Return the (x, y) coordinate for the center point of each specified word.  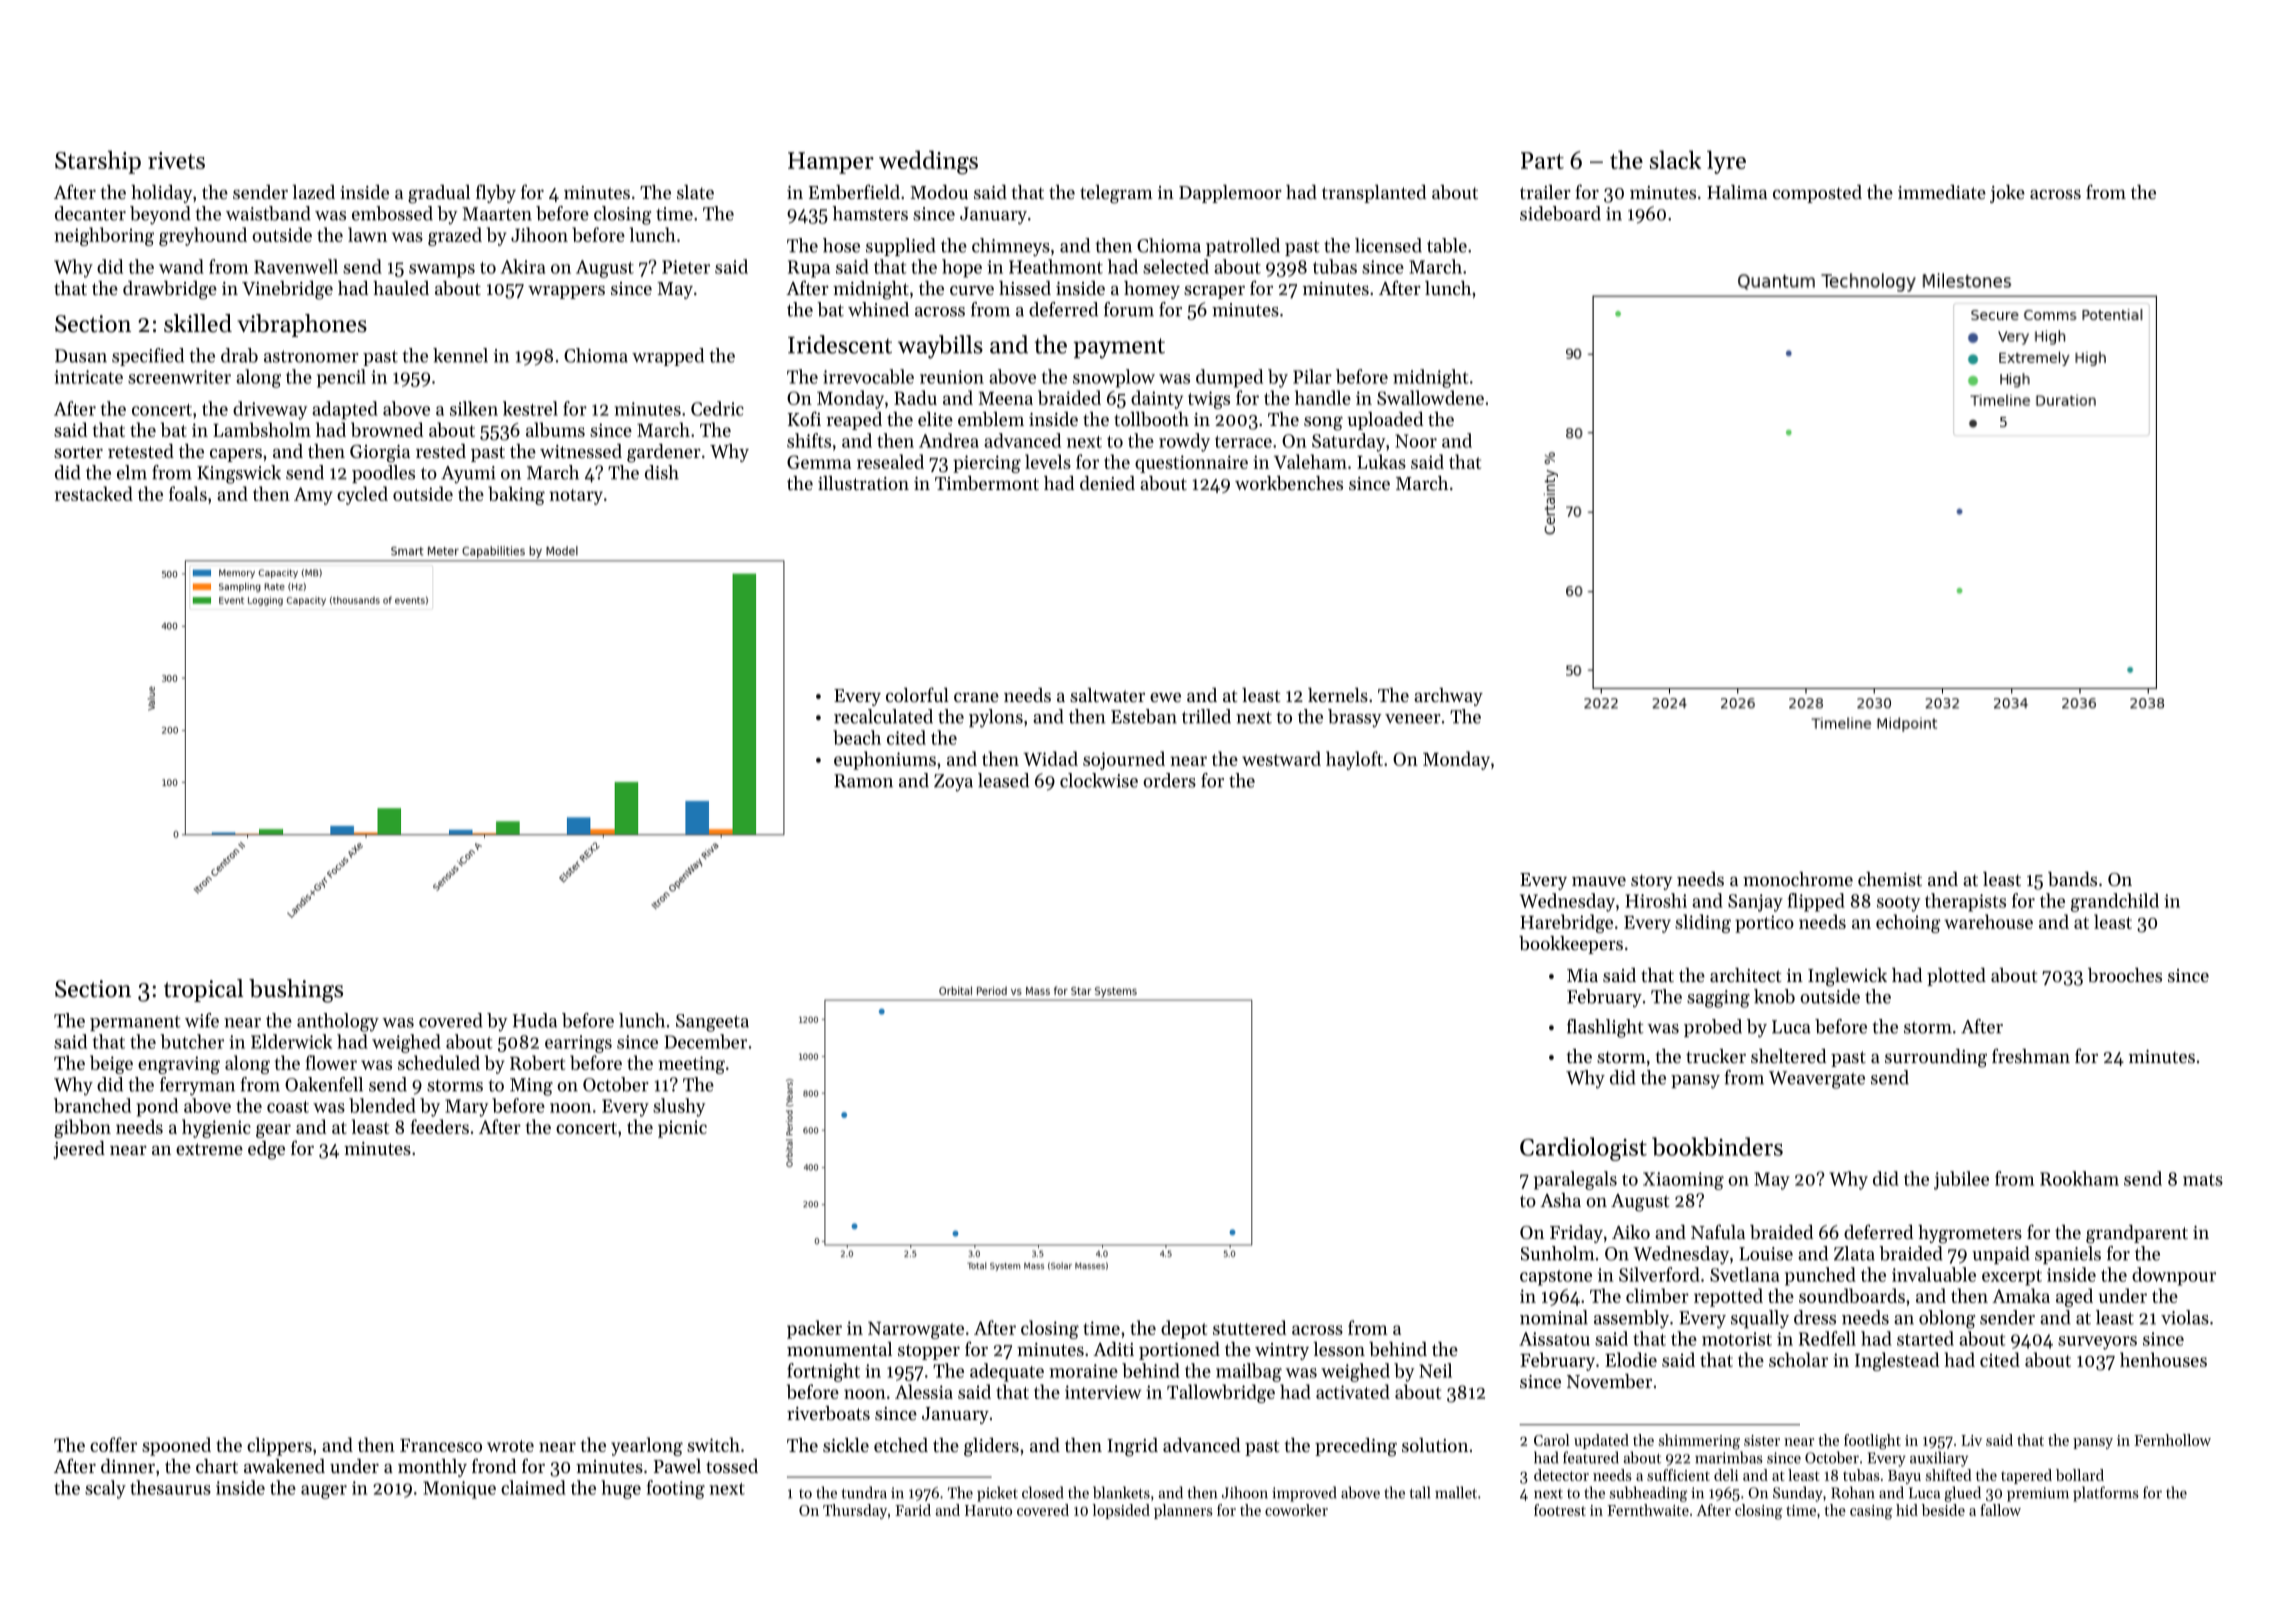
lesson (1339, 1349)
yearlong (647, 1446)
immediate (1942, 192)
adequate (1007, 1372)
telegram (1116, 194)
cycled (362, 495)
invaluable (1934, 1274)
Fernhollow (2172, 1440)
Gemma (819, 462)
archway (1448, 697)
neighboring (104, 236)
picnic (682, 1129)
